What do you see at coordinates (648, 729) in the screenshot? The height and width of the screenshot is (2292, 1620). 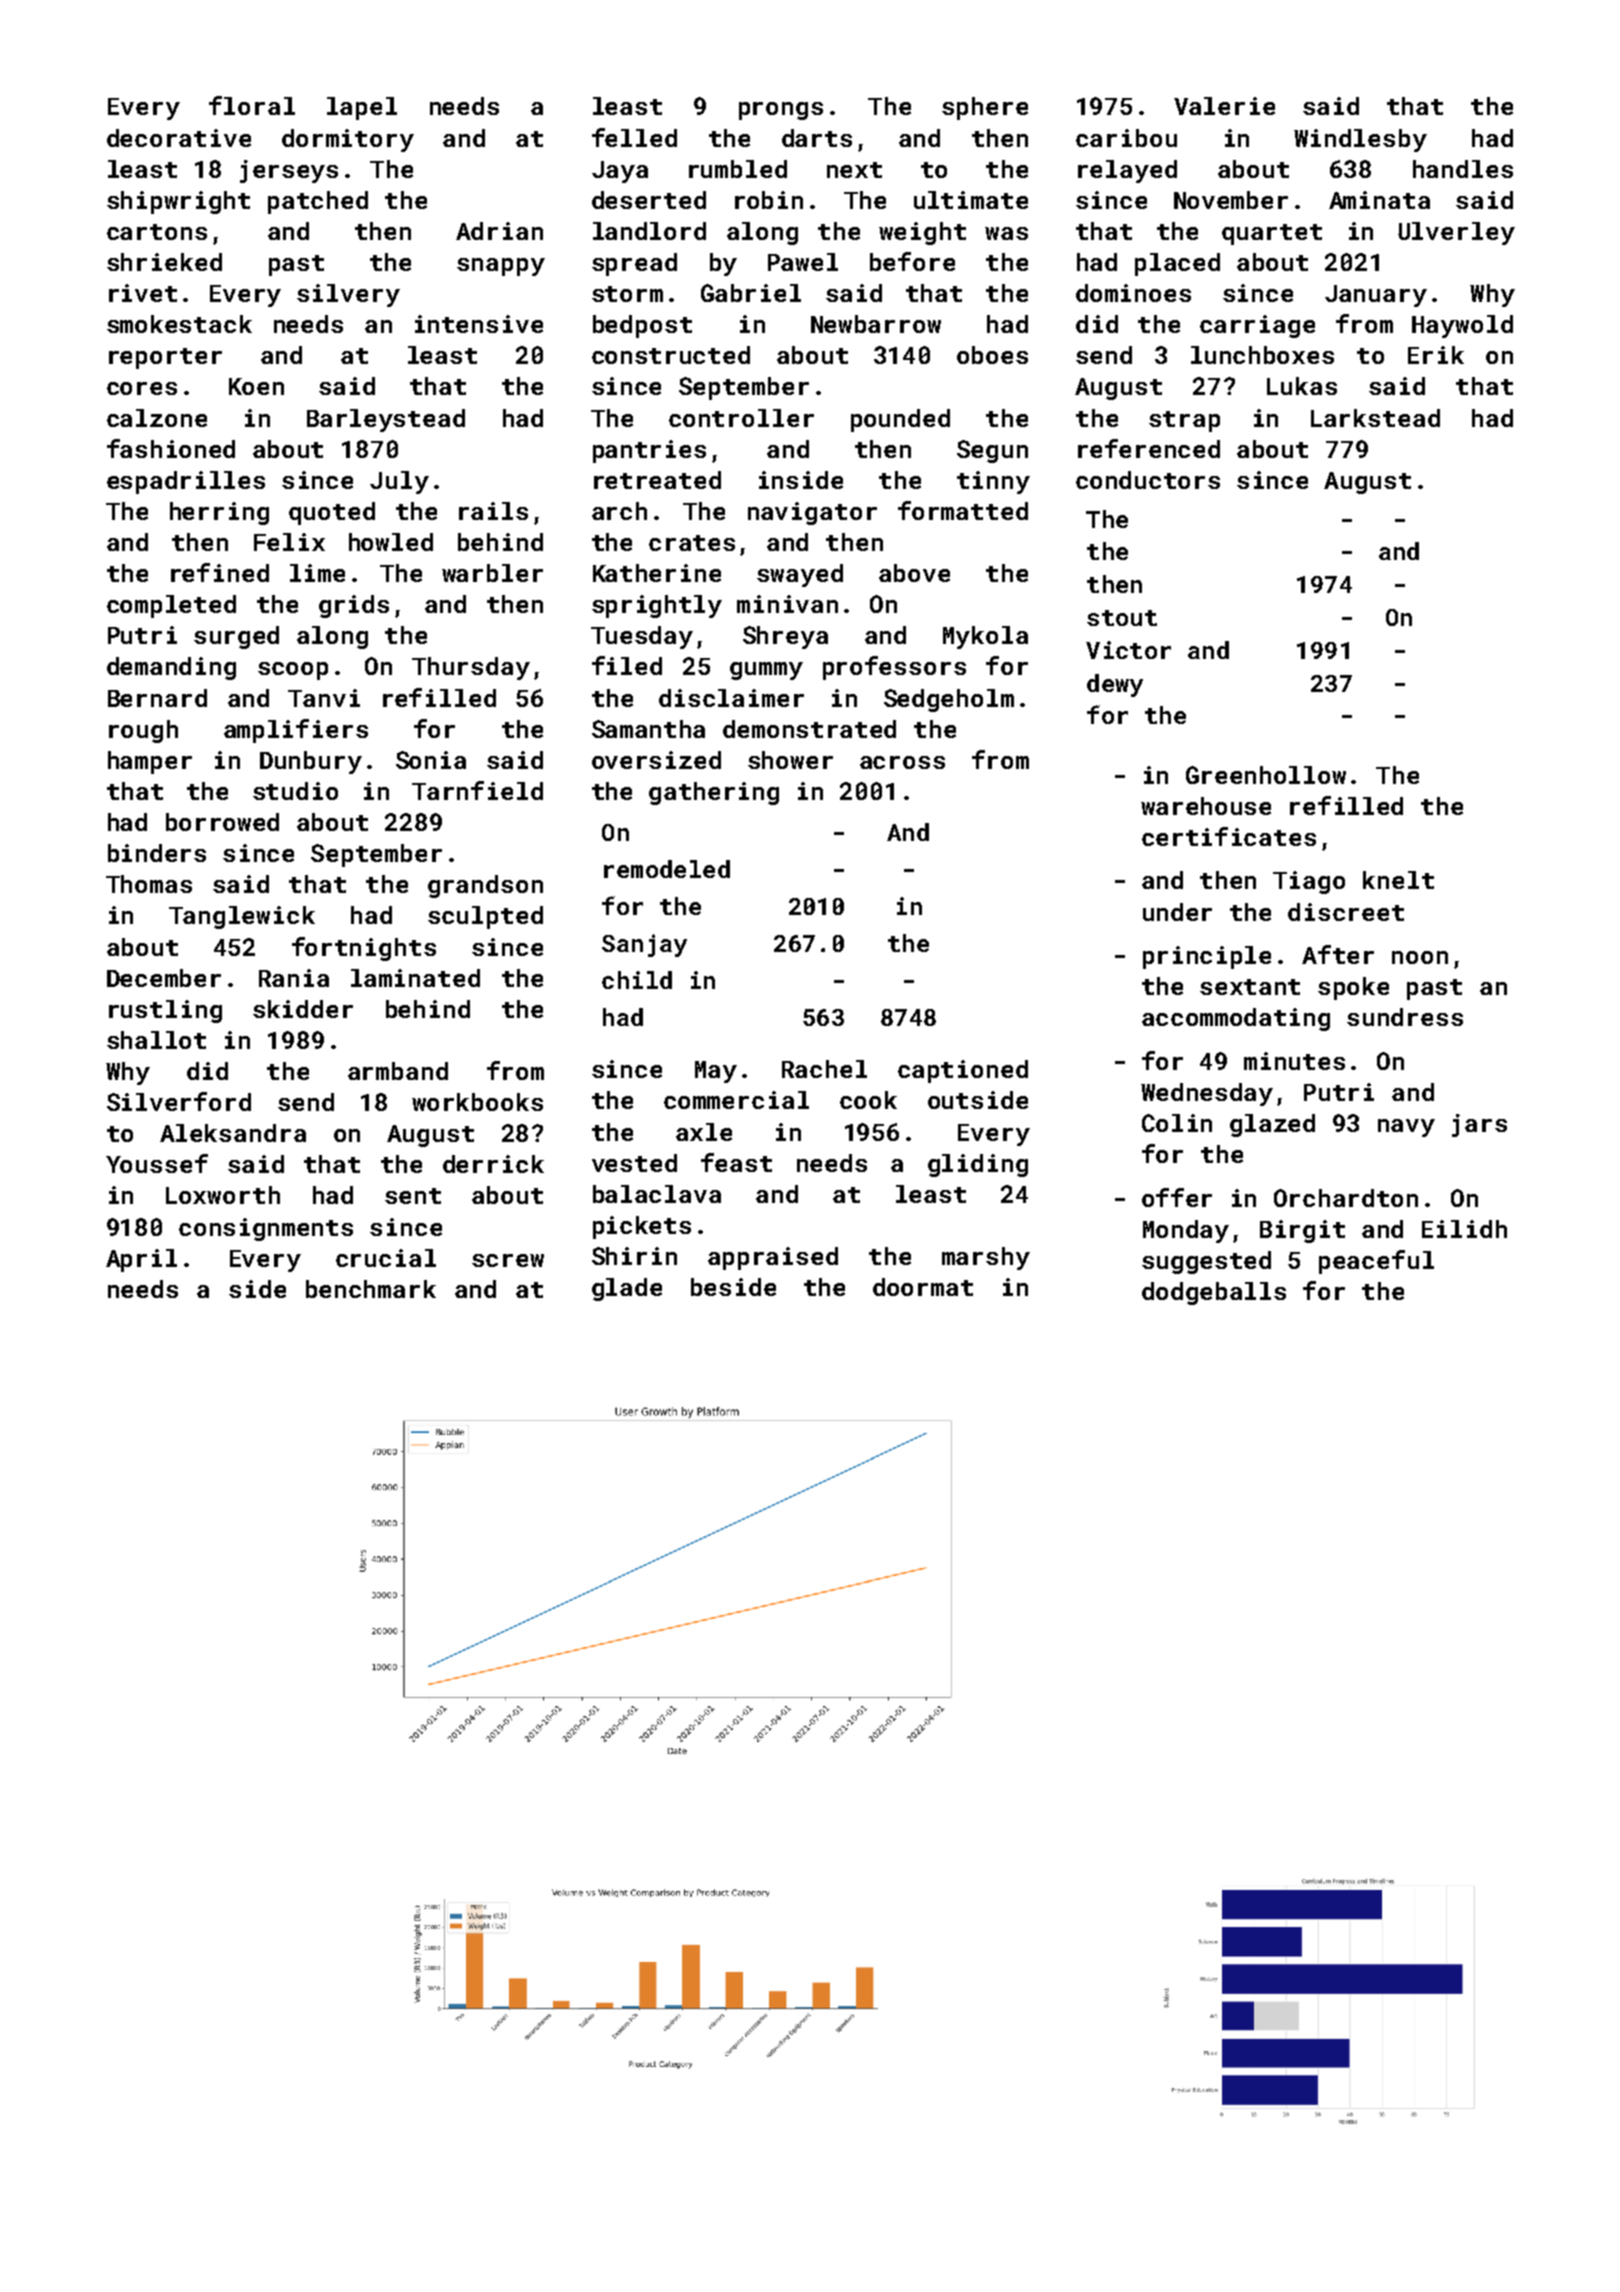 I see `Samantha` at bounding box center [648, 729].
